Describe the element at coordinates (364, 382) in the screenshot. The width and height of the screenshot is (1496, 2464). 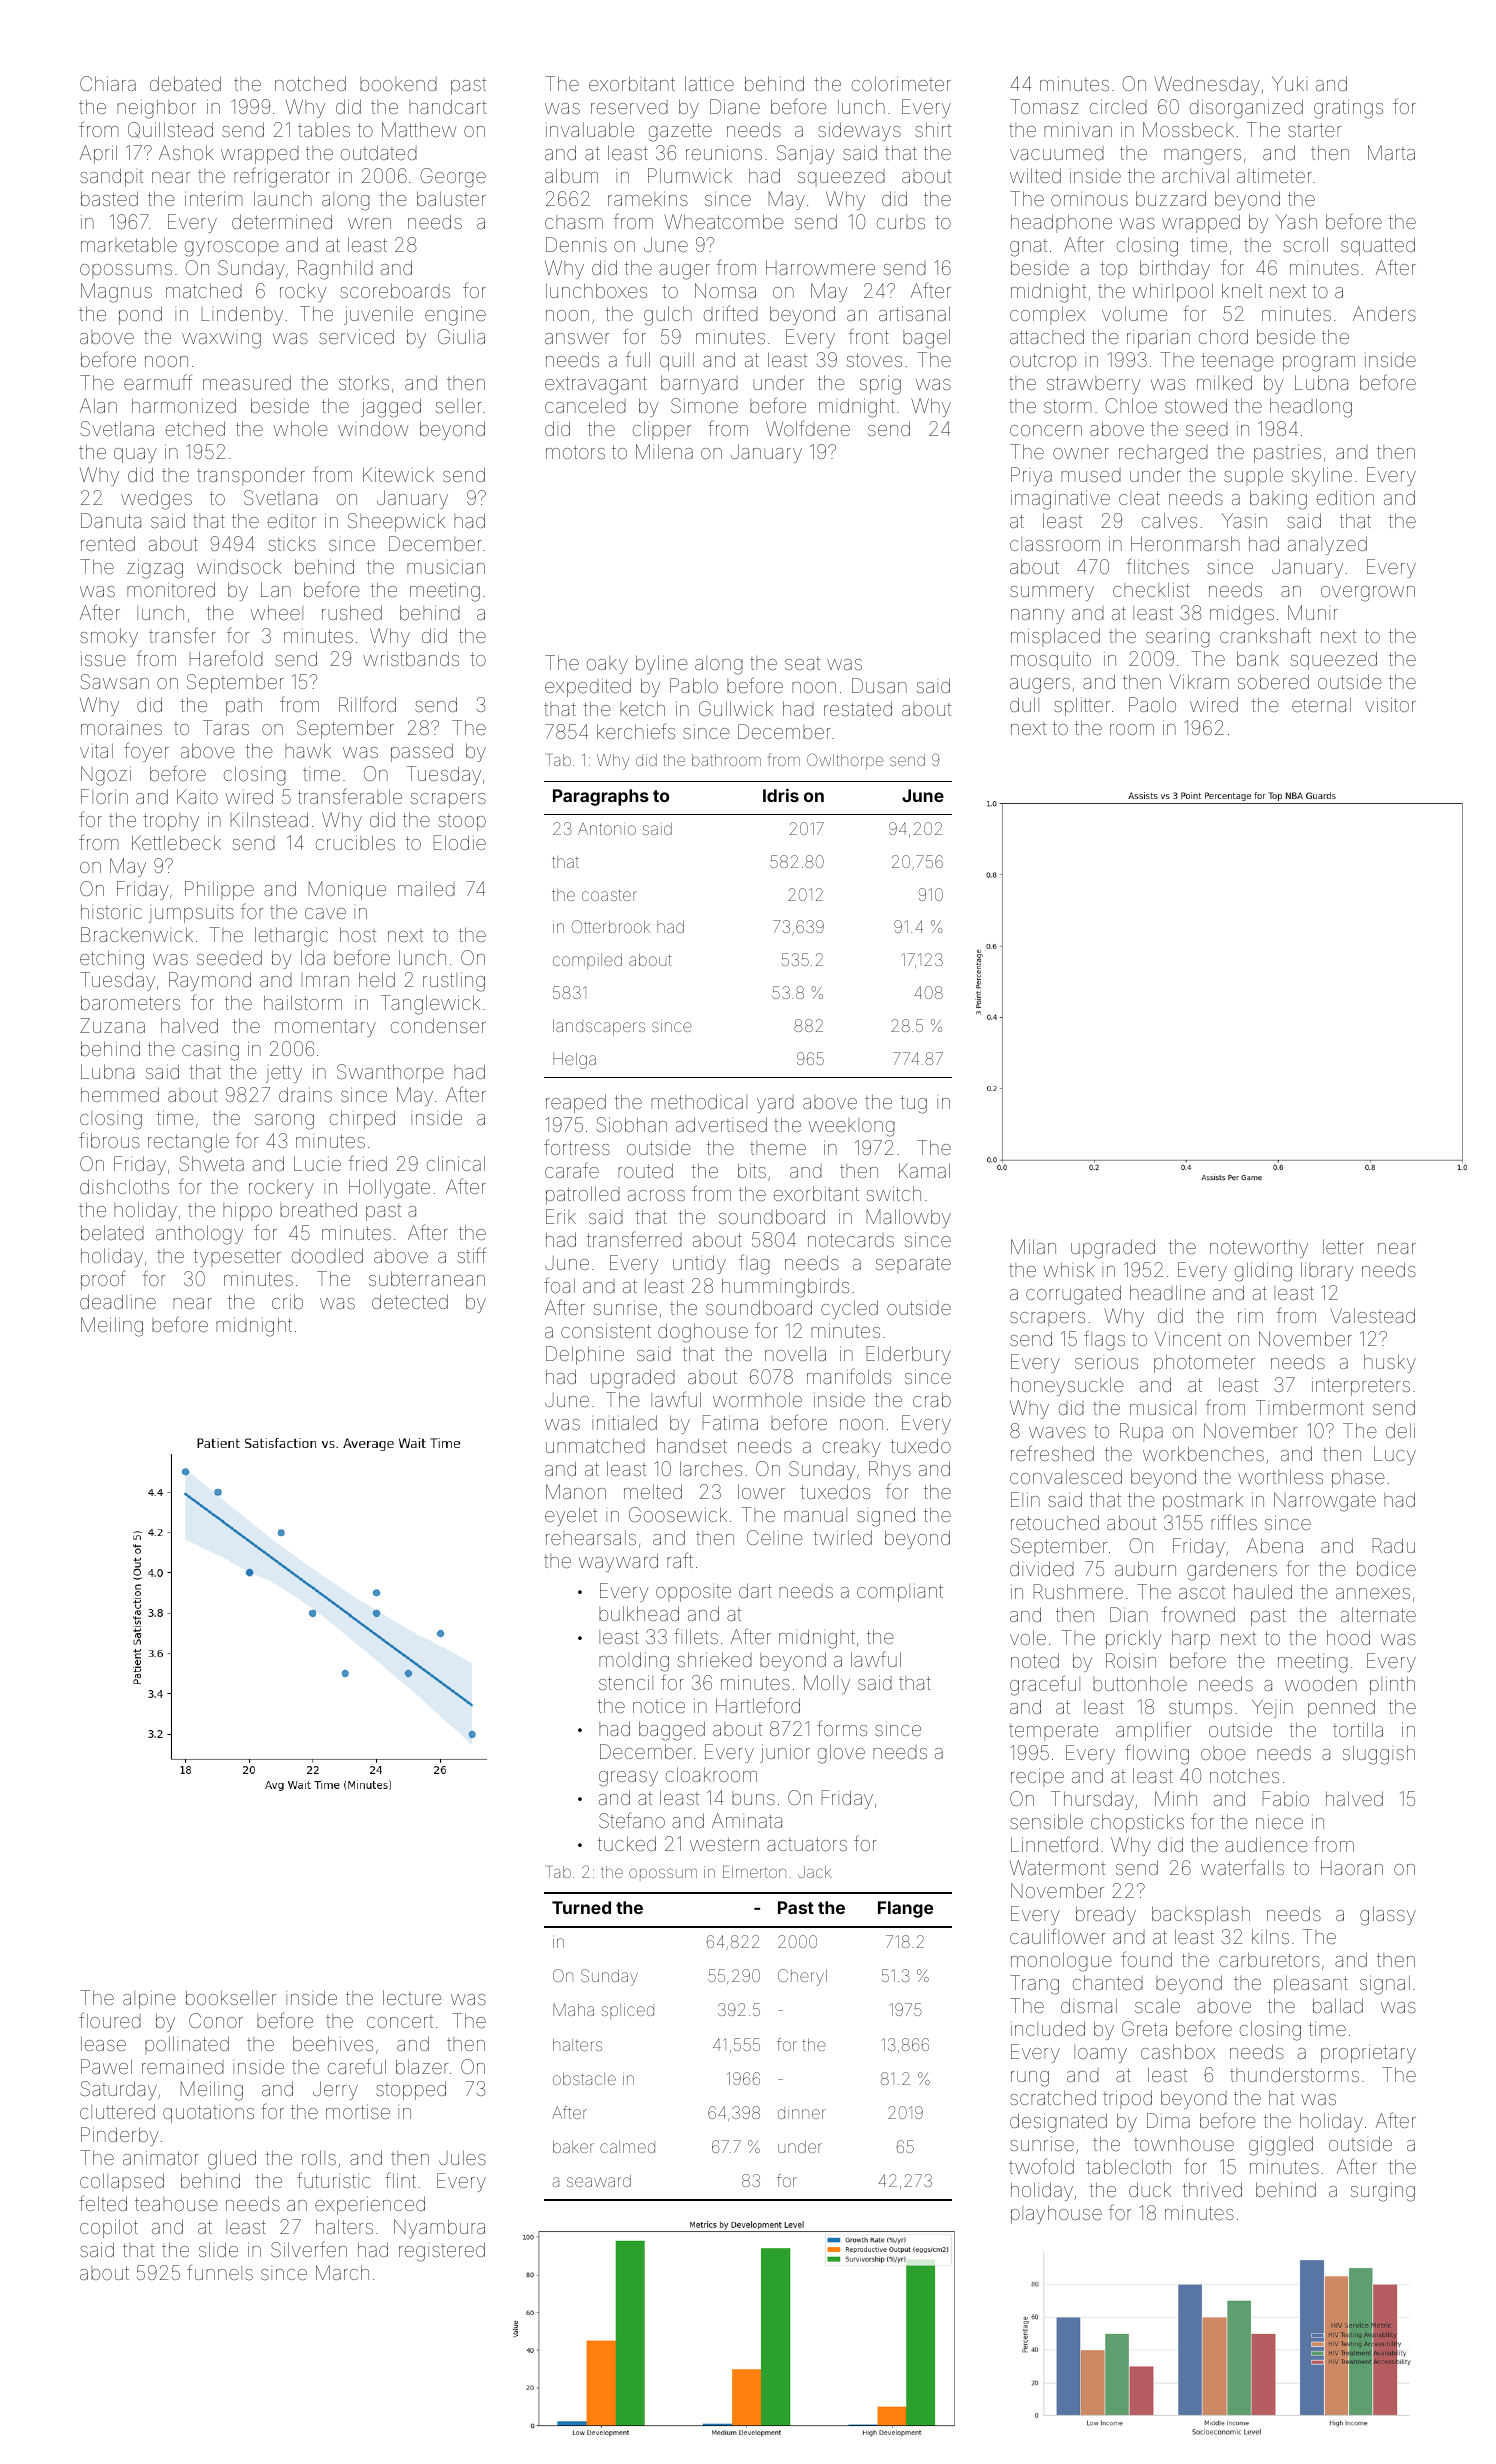
I see `storks` at that location.
